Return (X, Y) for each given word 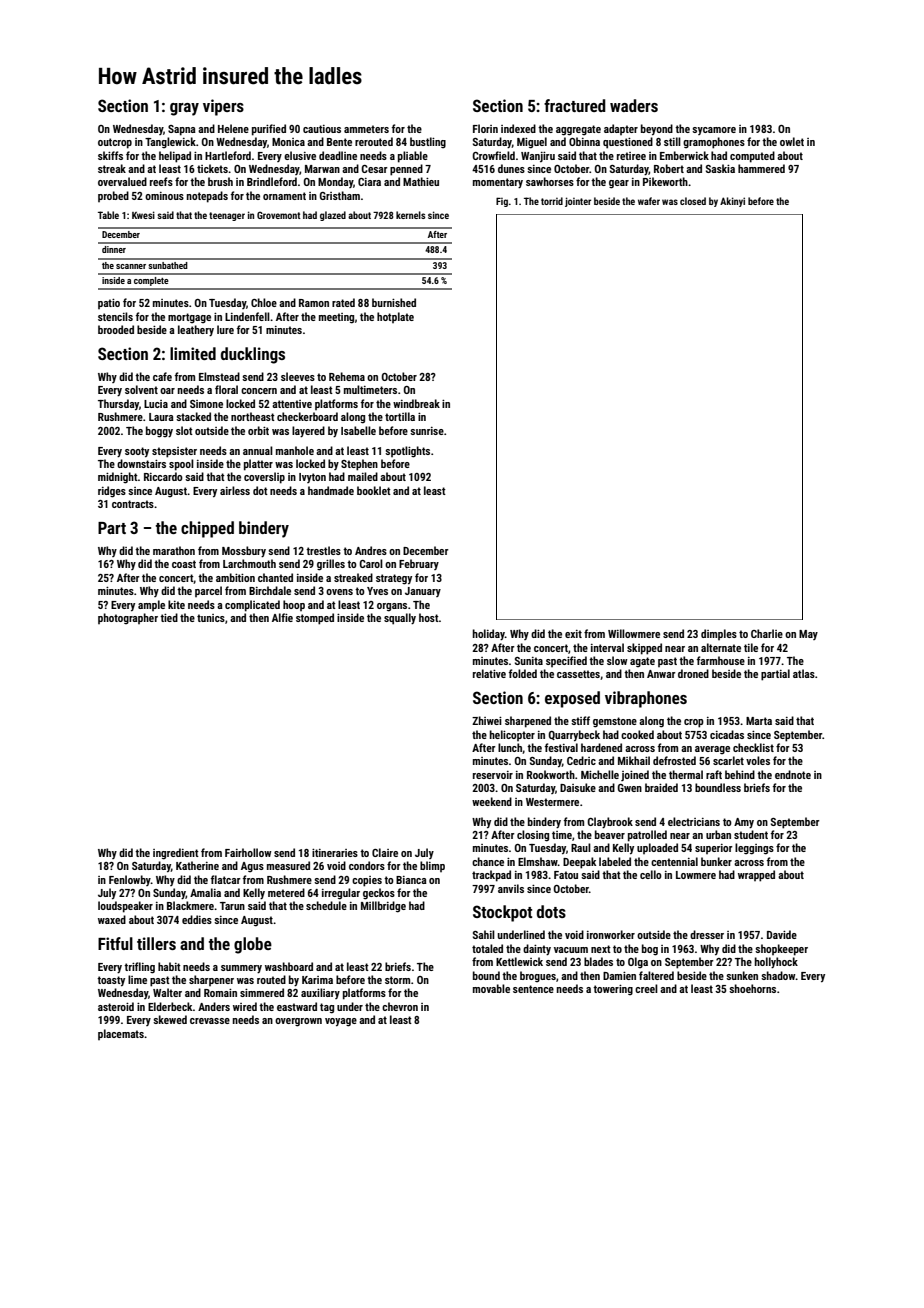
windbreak (416, 403)
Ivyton (312, 478)
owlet (792, 141)
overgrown (298, 1022)
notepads (207, 197)
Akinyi (732, 202)
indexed (518, 128)
